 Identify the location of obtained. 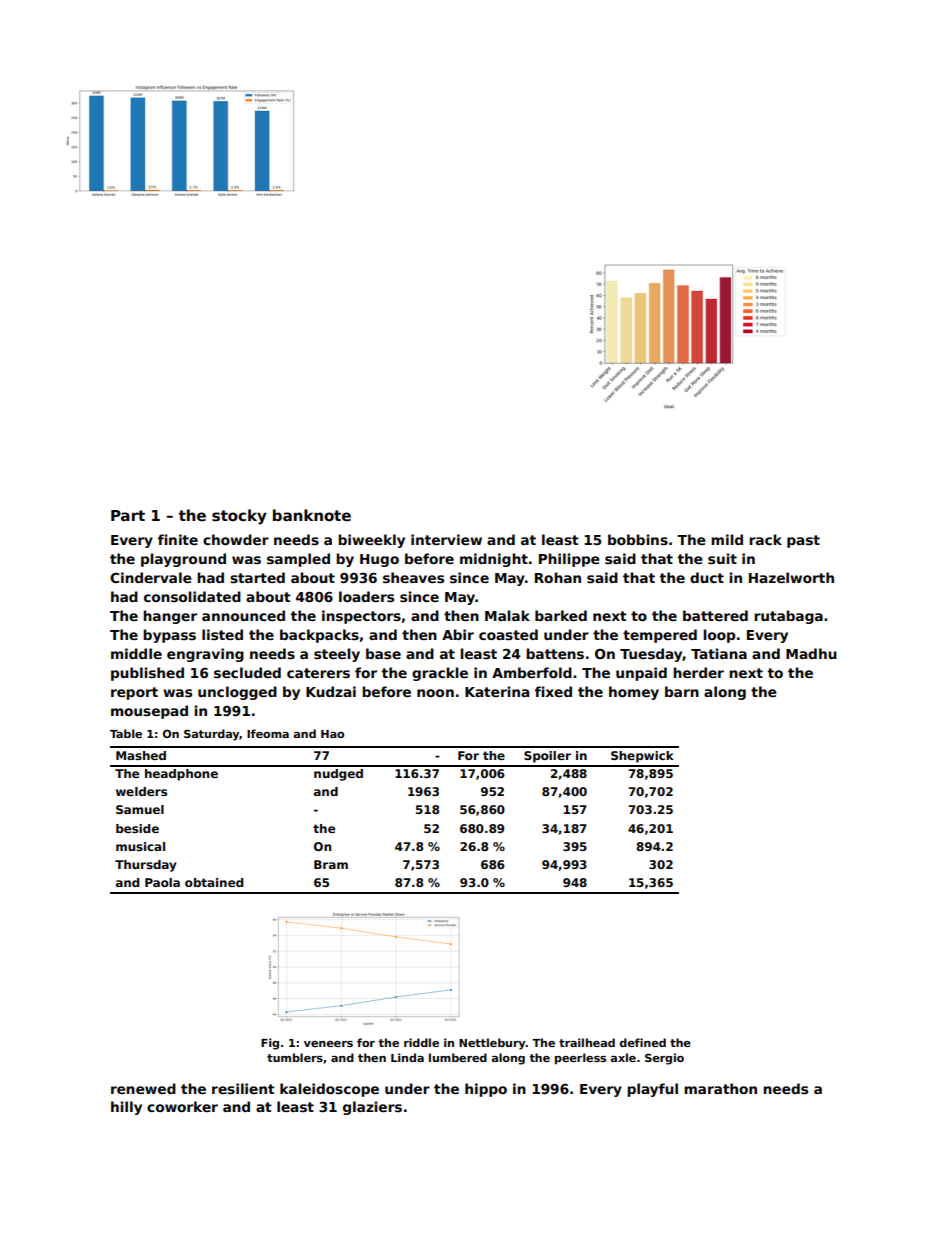
(214, 882).
